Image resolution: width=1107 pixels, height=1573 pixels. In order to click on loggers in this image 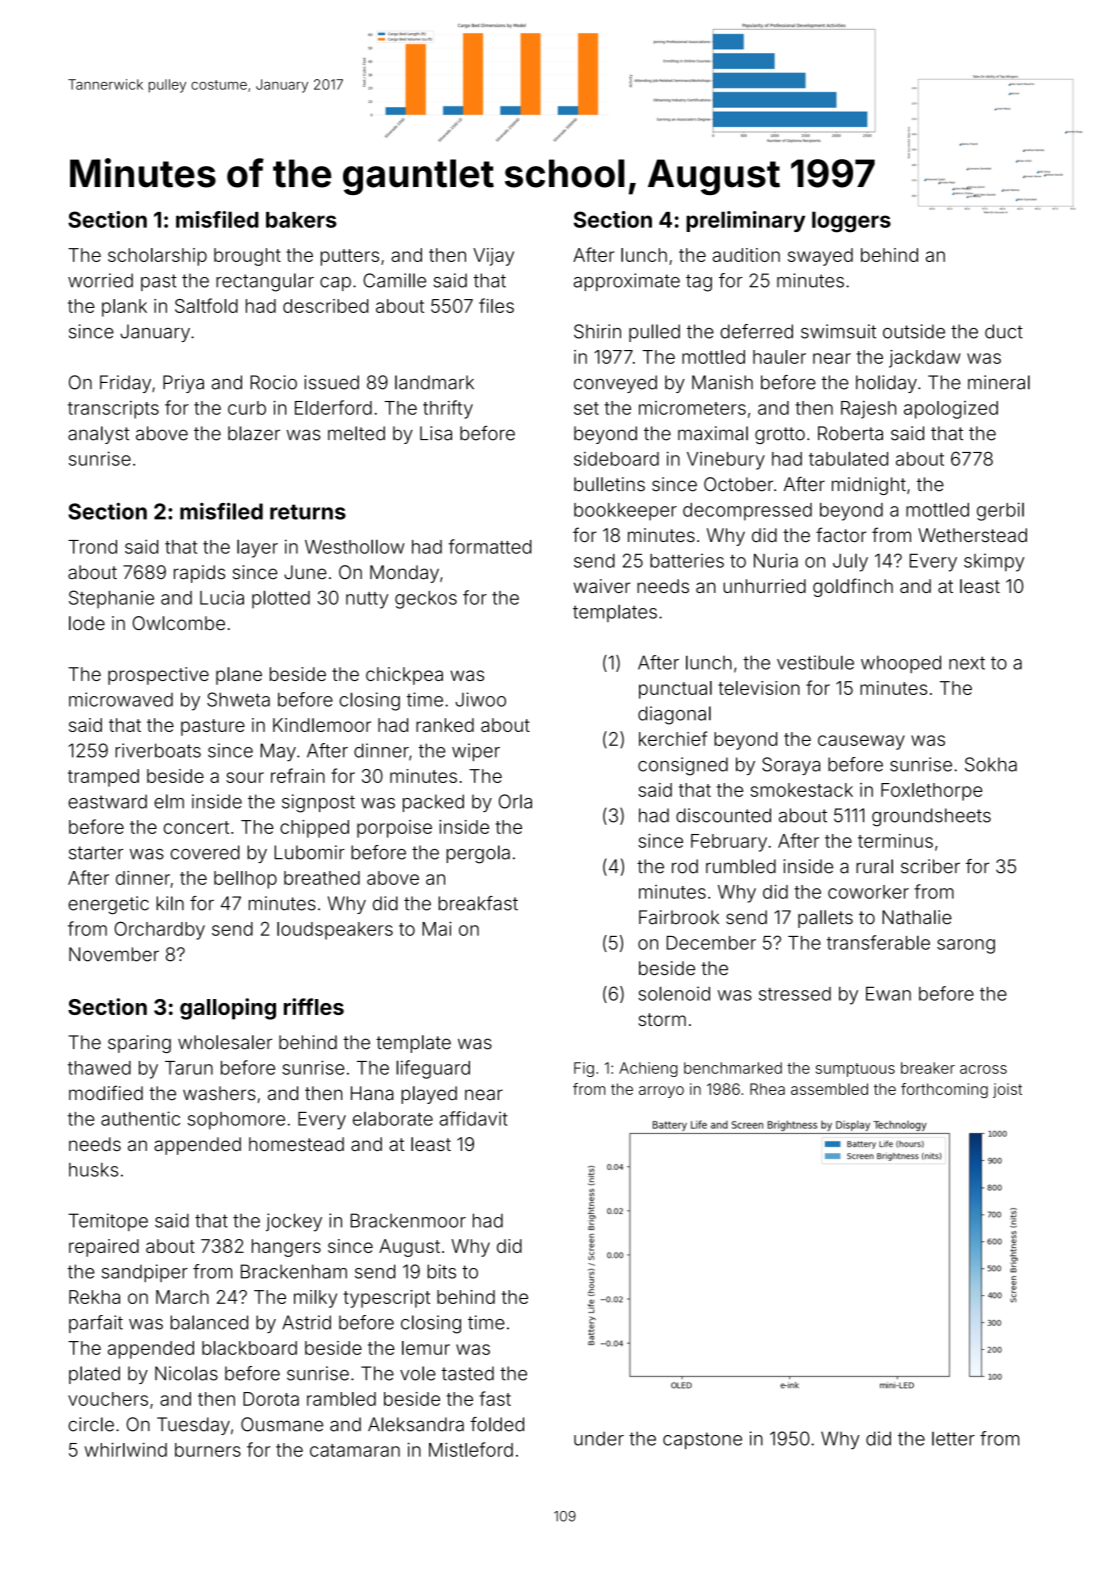, I will do `click(851, 222)`.
